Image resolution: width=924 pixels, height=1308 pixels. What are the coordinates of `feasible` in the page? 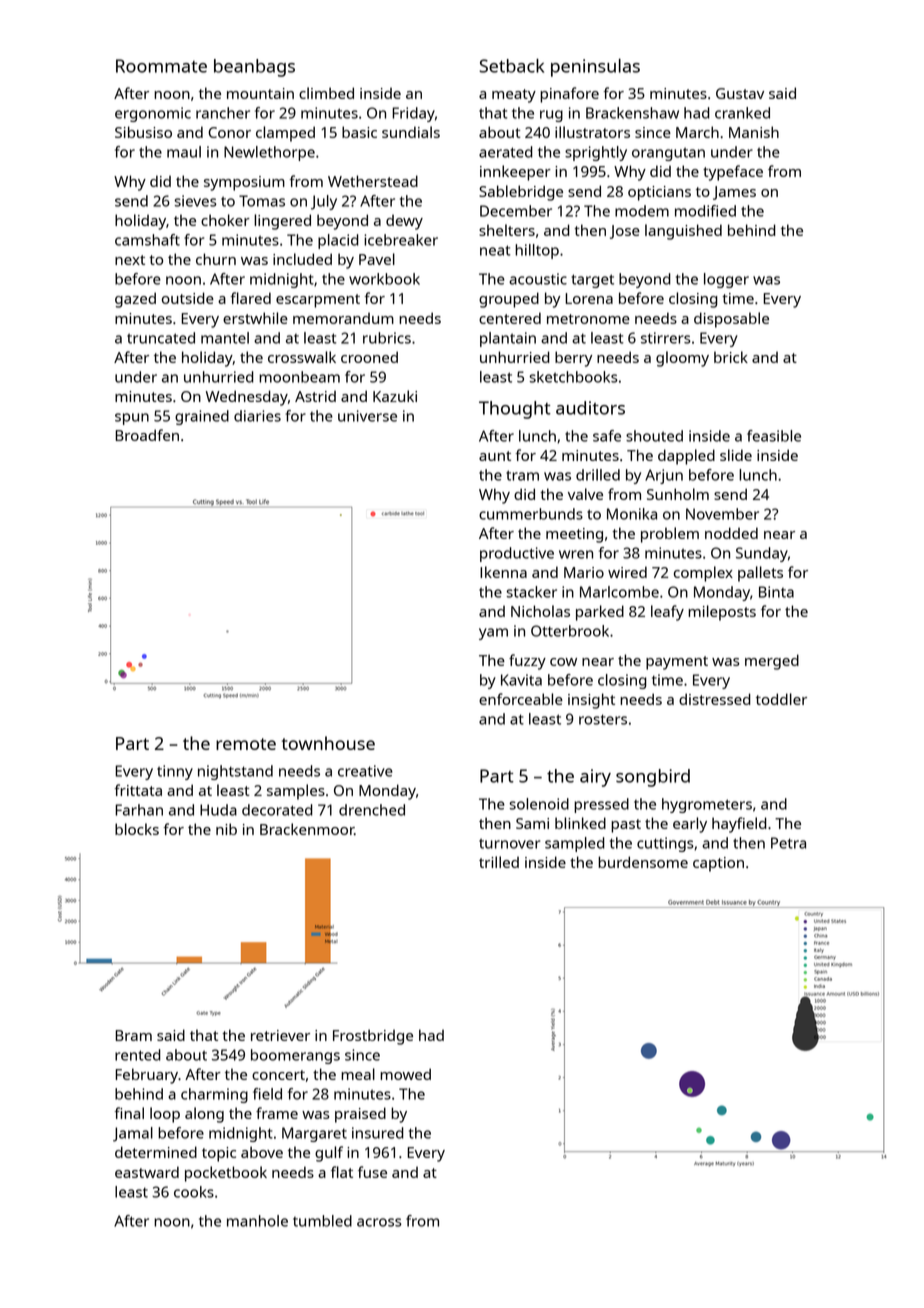 It's located at (774, 436).
